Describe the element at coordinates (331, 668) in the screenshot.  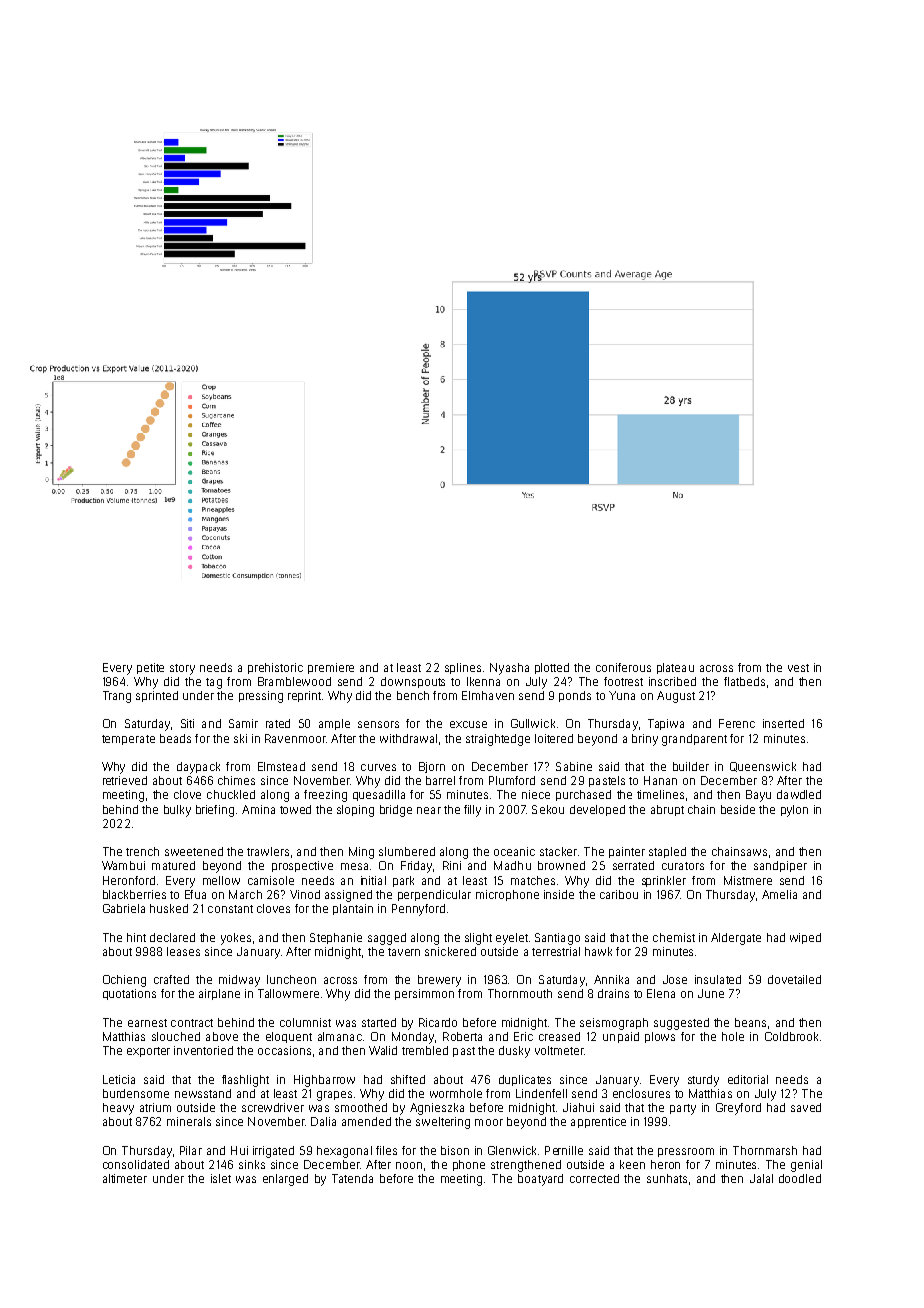
I see `premiere` at that location.
